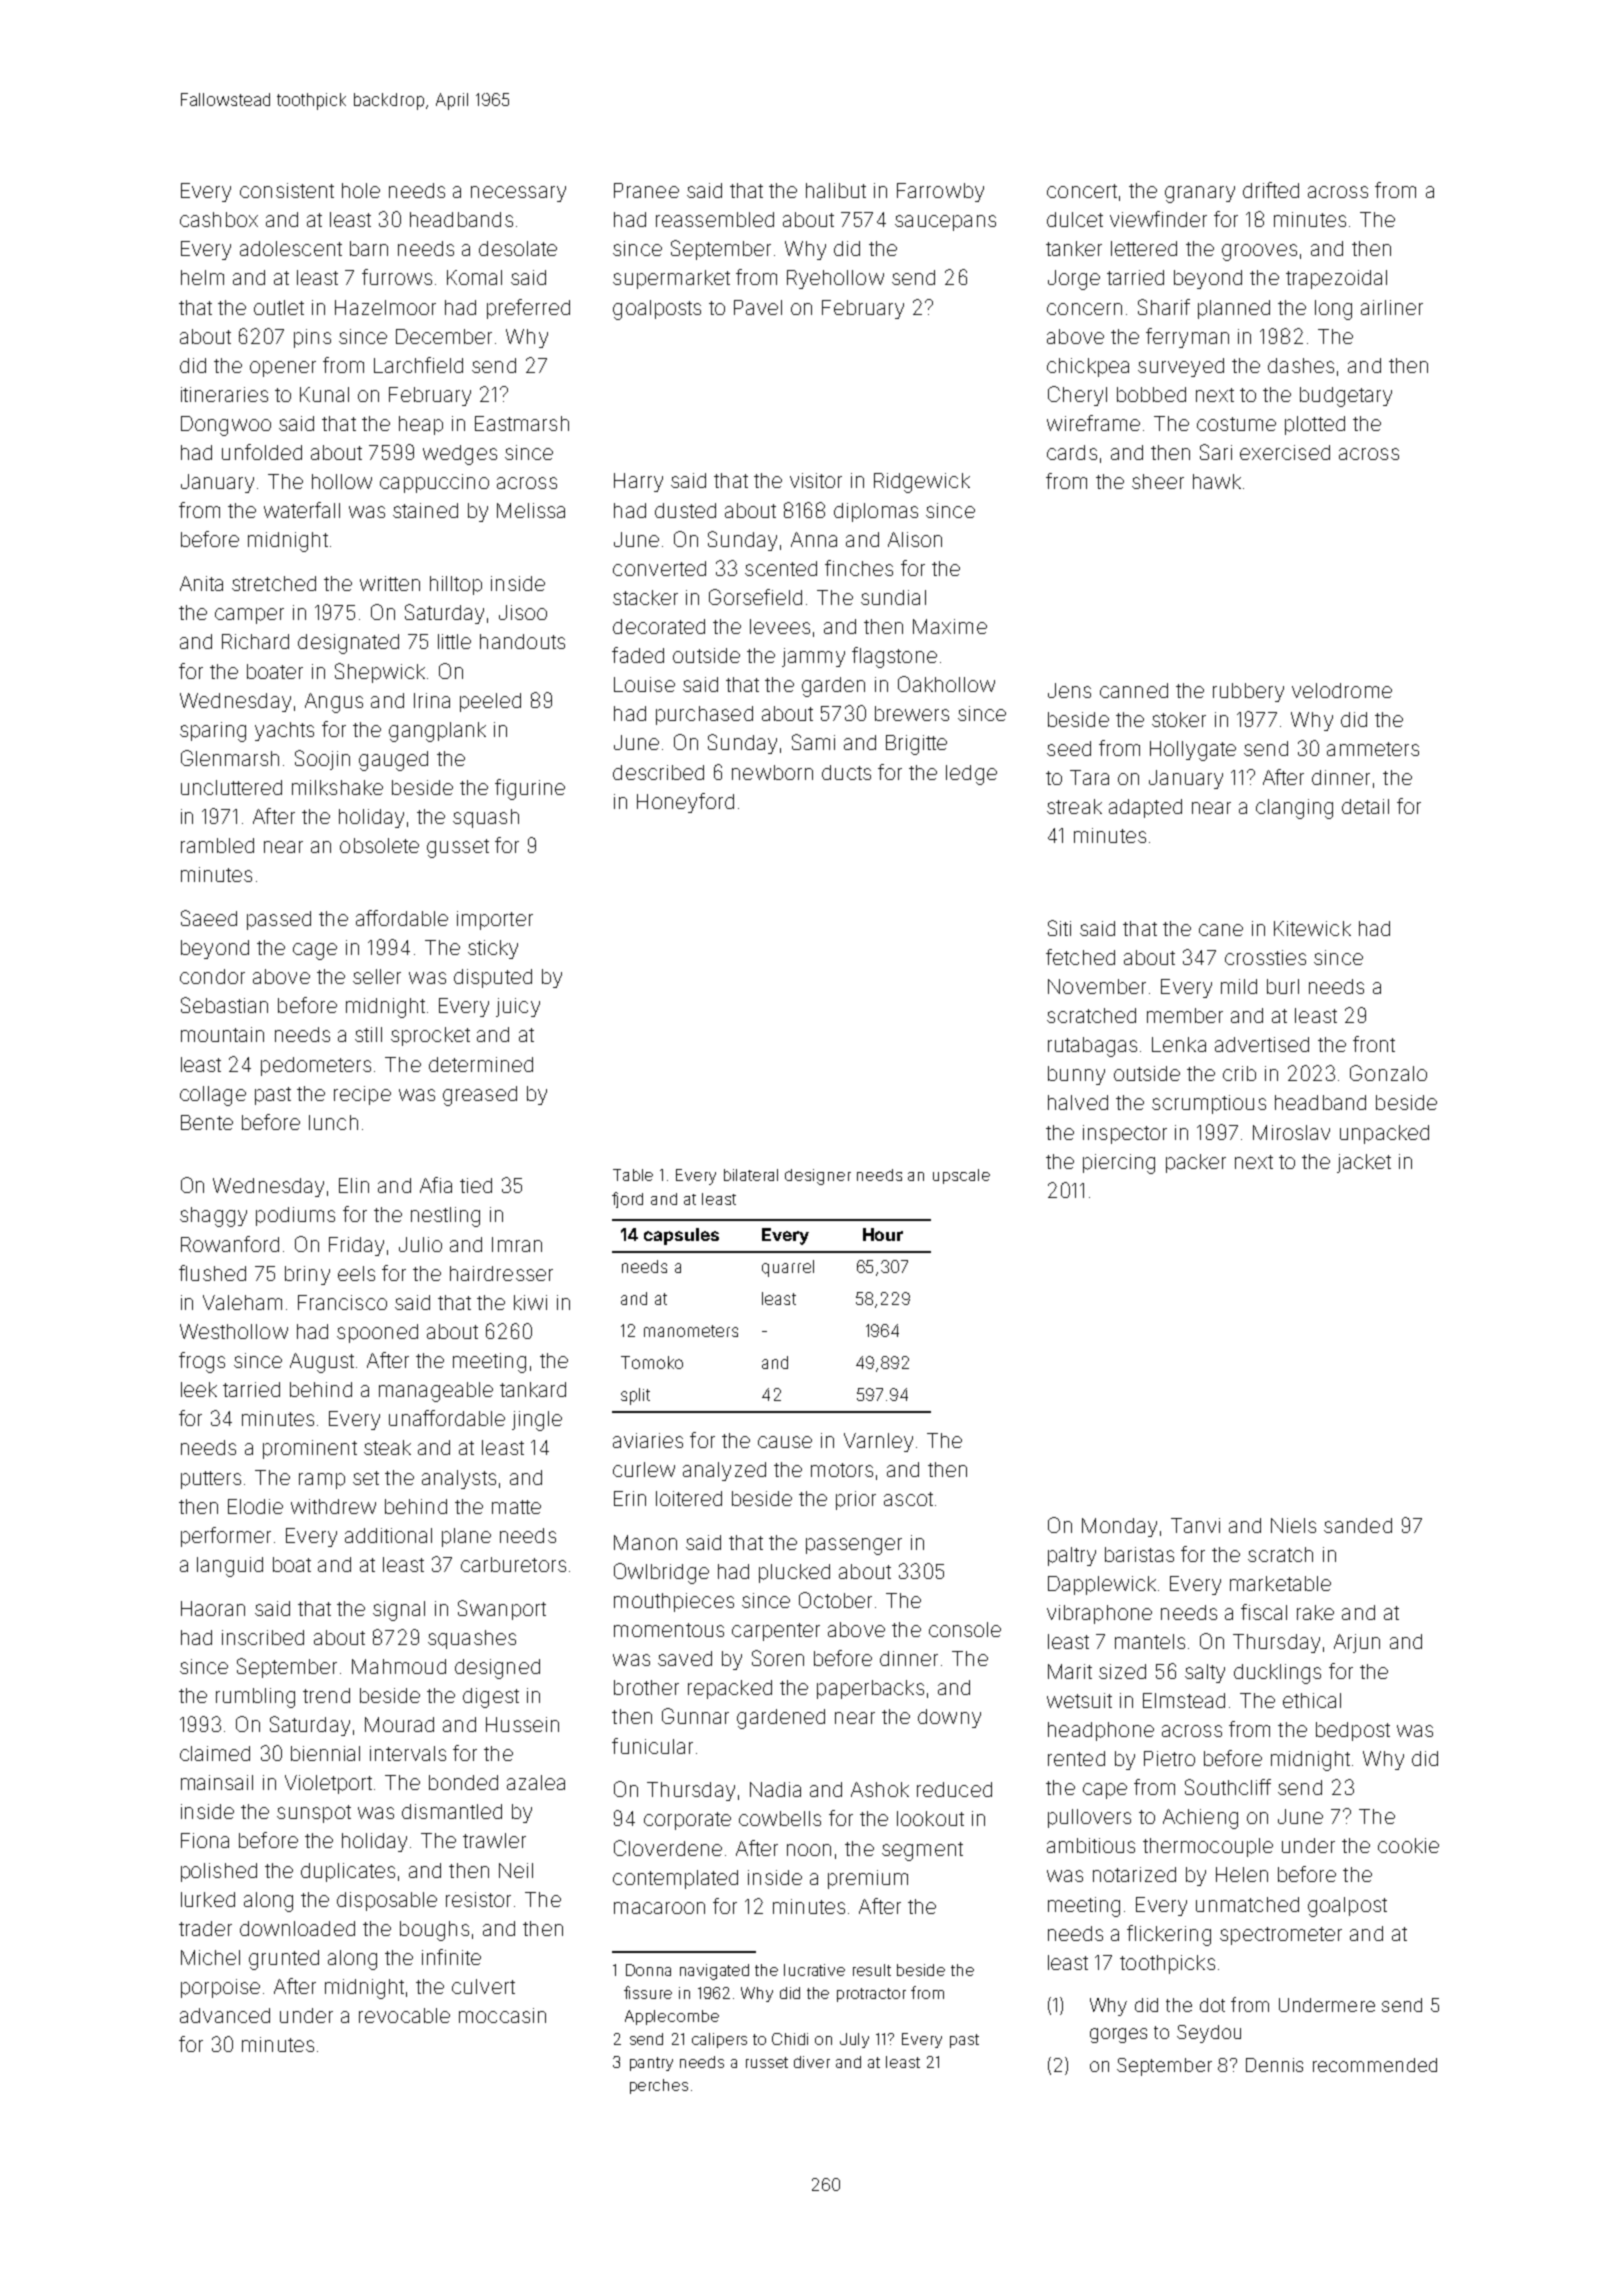 This document has width=1620, height=2292. I want to click on jacket, so click(1364, 1163).
